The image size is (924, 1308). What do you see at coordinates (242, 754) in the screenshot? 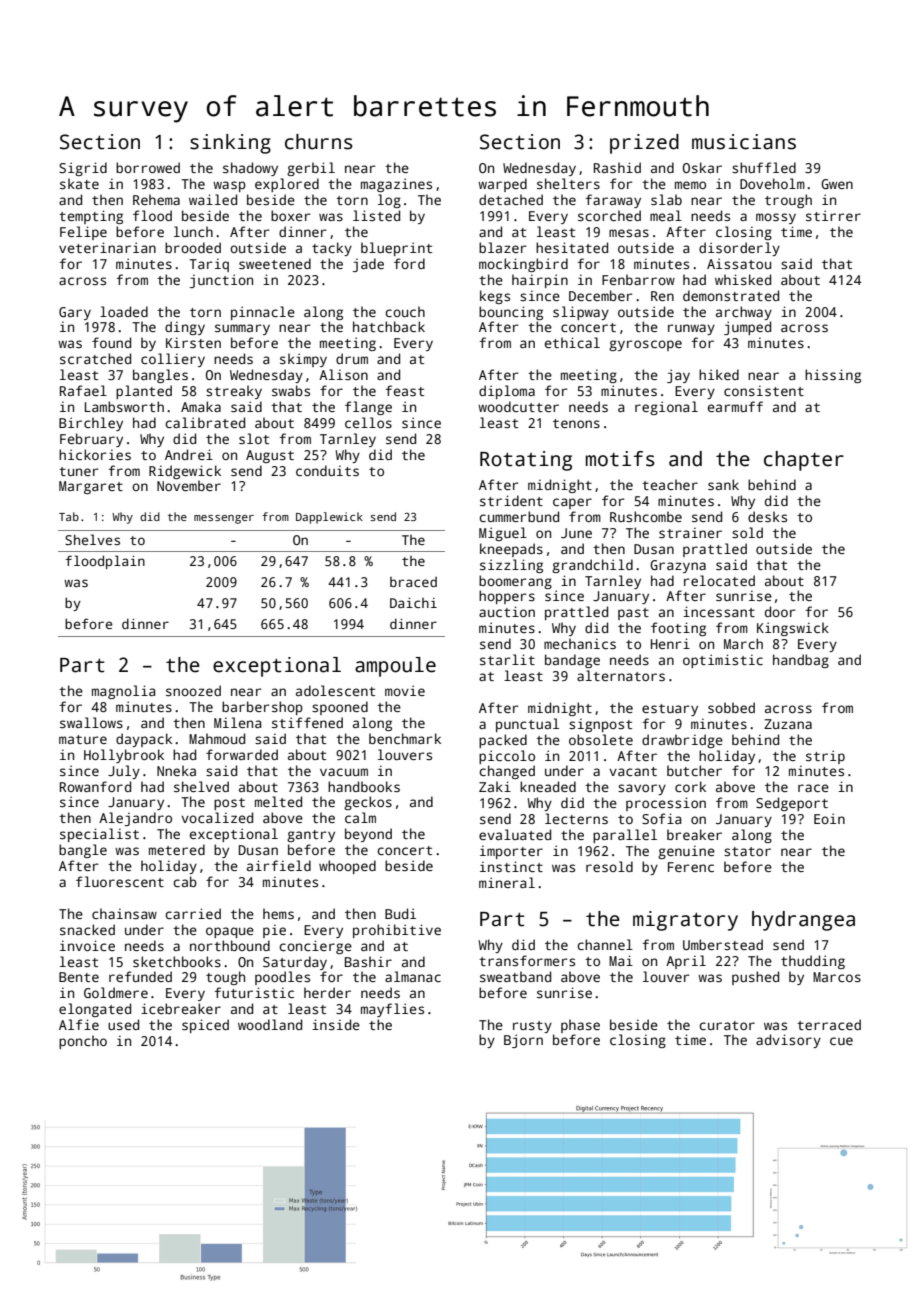
I see `forwarded` at bounding box center [242, 754].
